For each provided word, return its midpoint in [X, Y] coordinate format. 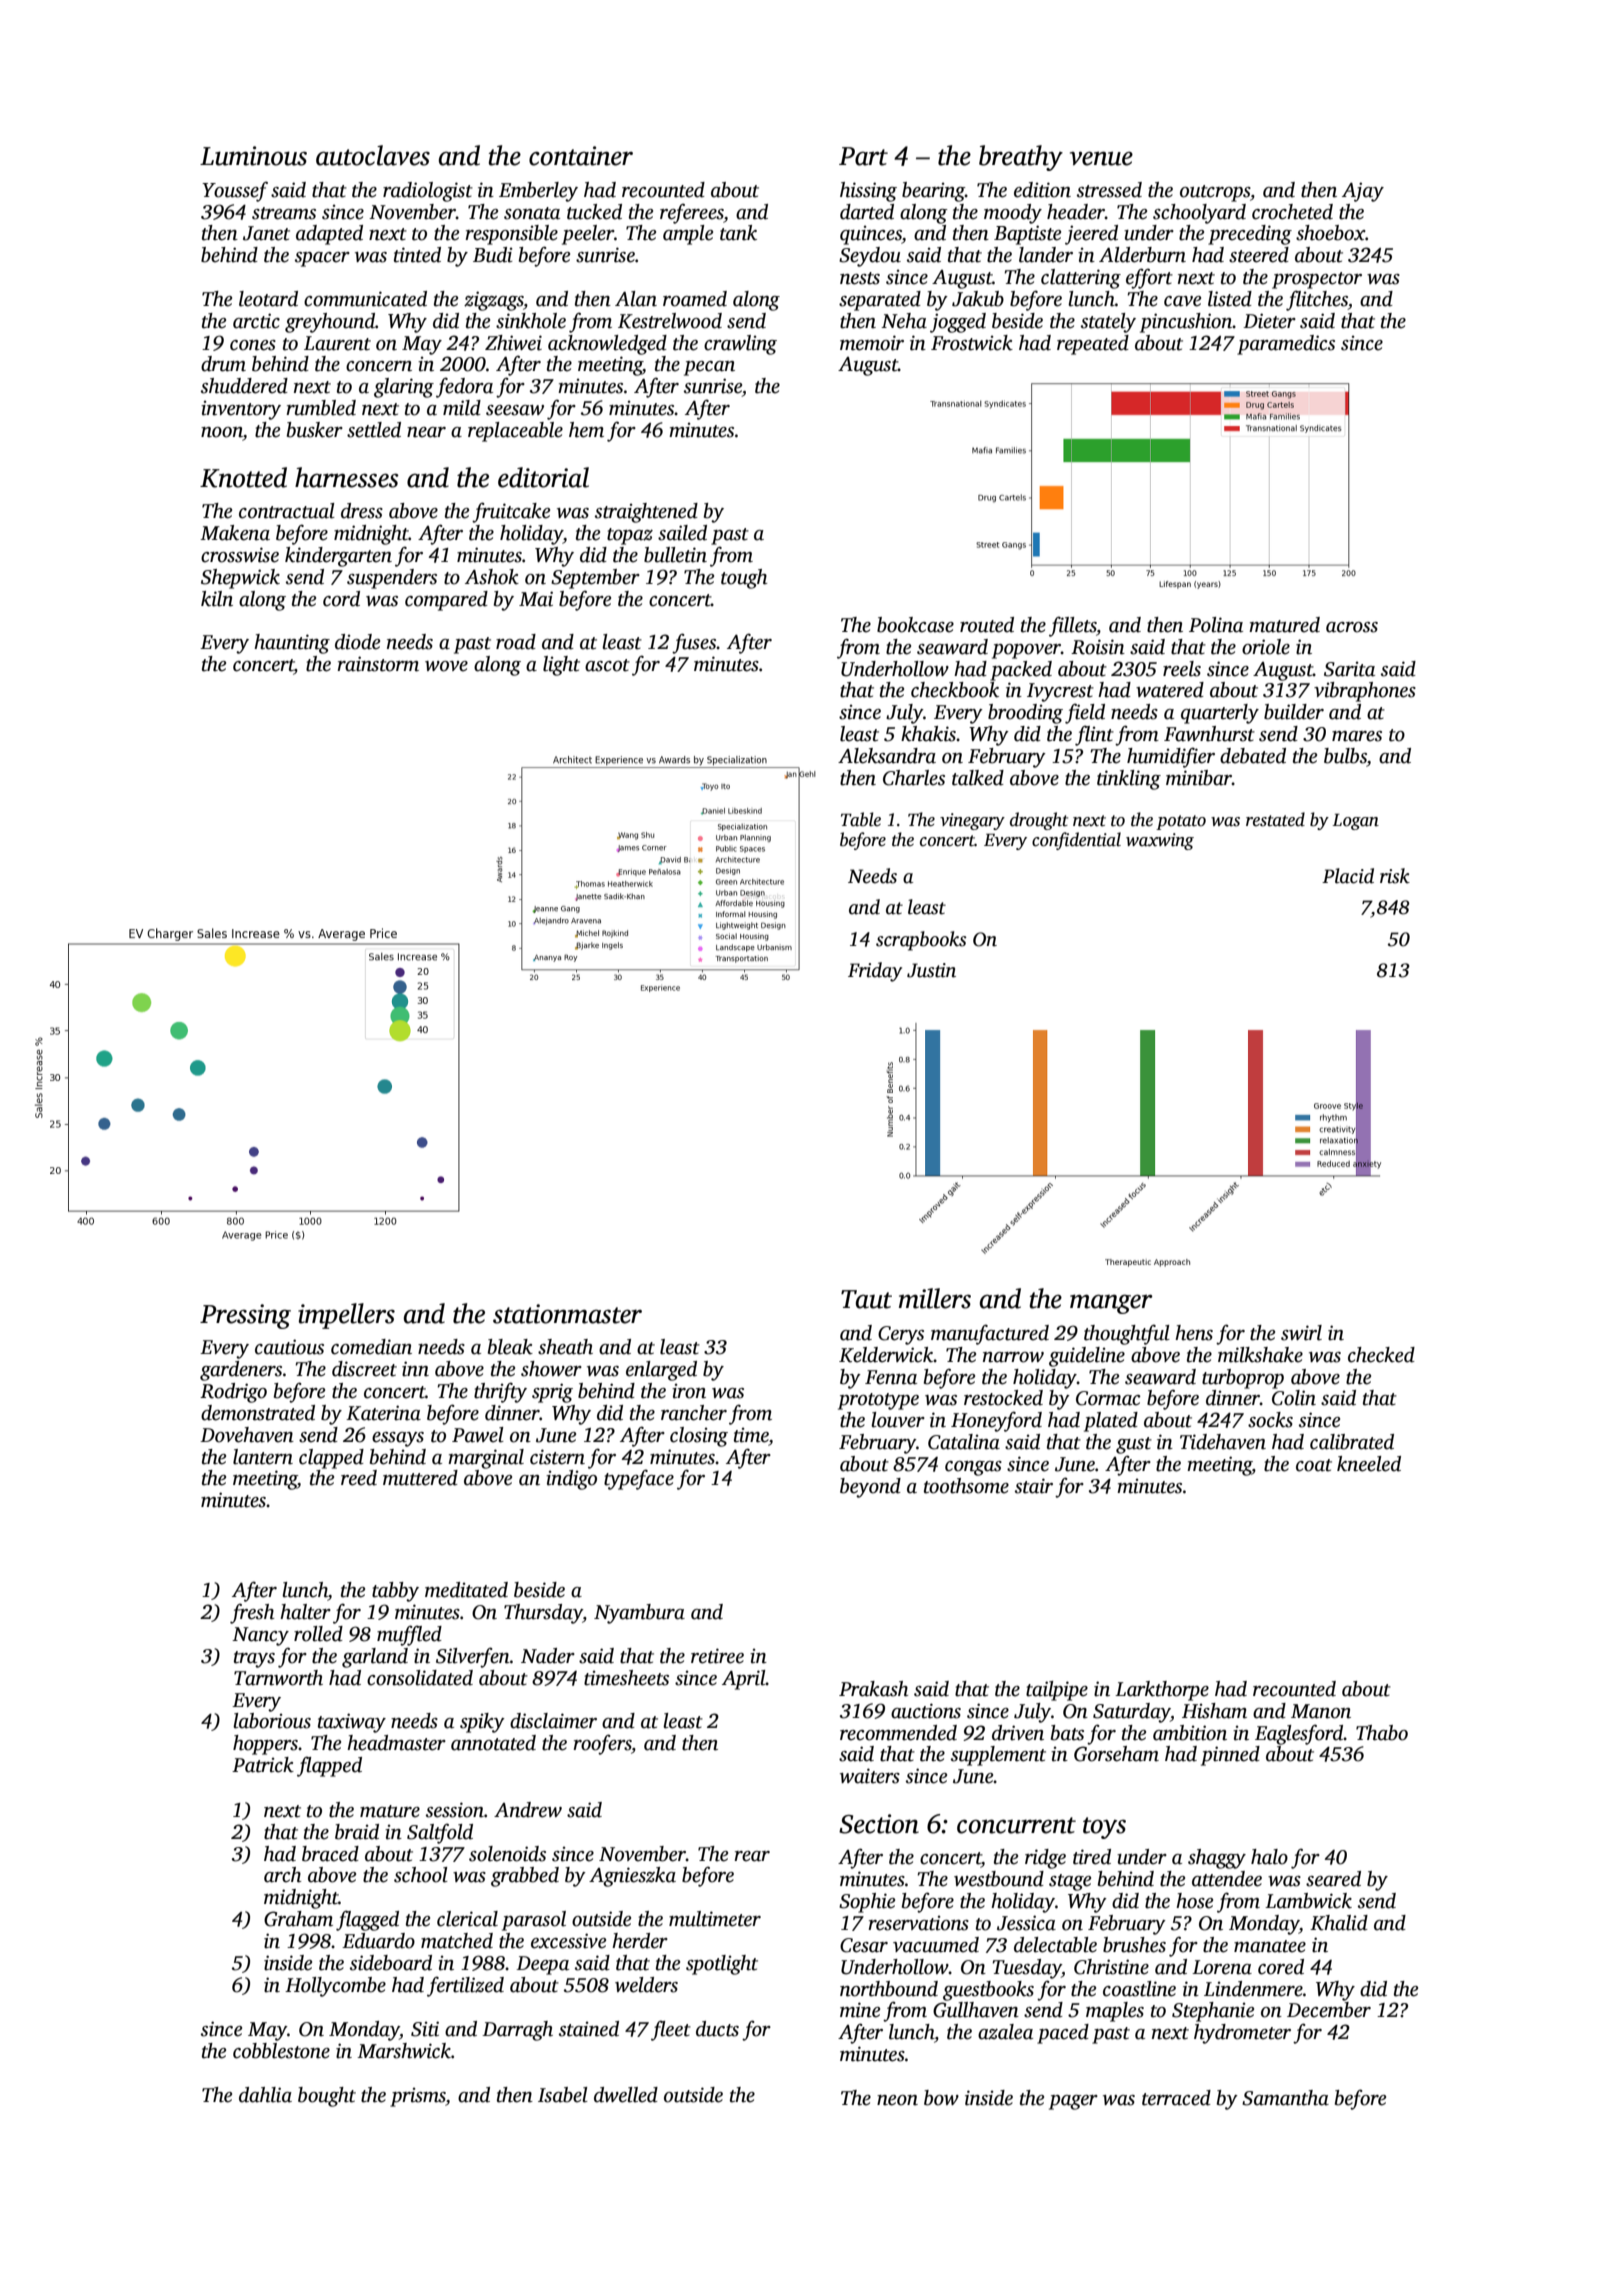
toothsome [966, 1486]
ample [688, 235]
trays [254, 1659]
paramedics [1286, 345]
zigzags [494, 301]
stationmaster [567, 1314]
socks [1270, 1420]
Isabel [563, 2095]
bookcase [915, 625]
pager [1073, 2102]
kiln [217, 599]
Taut [866, 1299]
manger [1111, 1304]
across [1352, 627]
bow [941, 2098]
